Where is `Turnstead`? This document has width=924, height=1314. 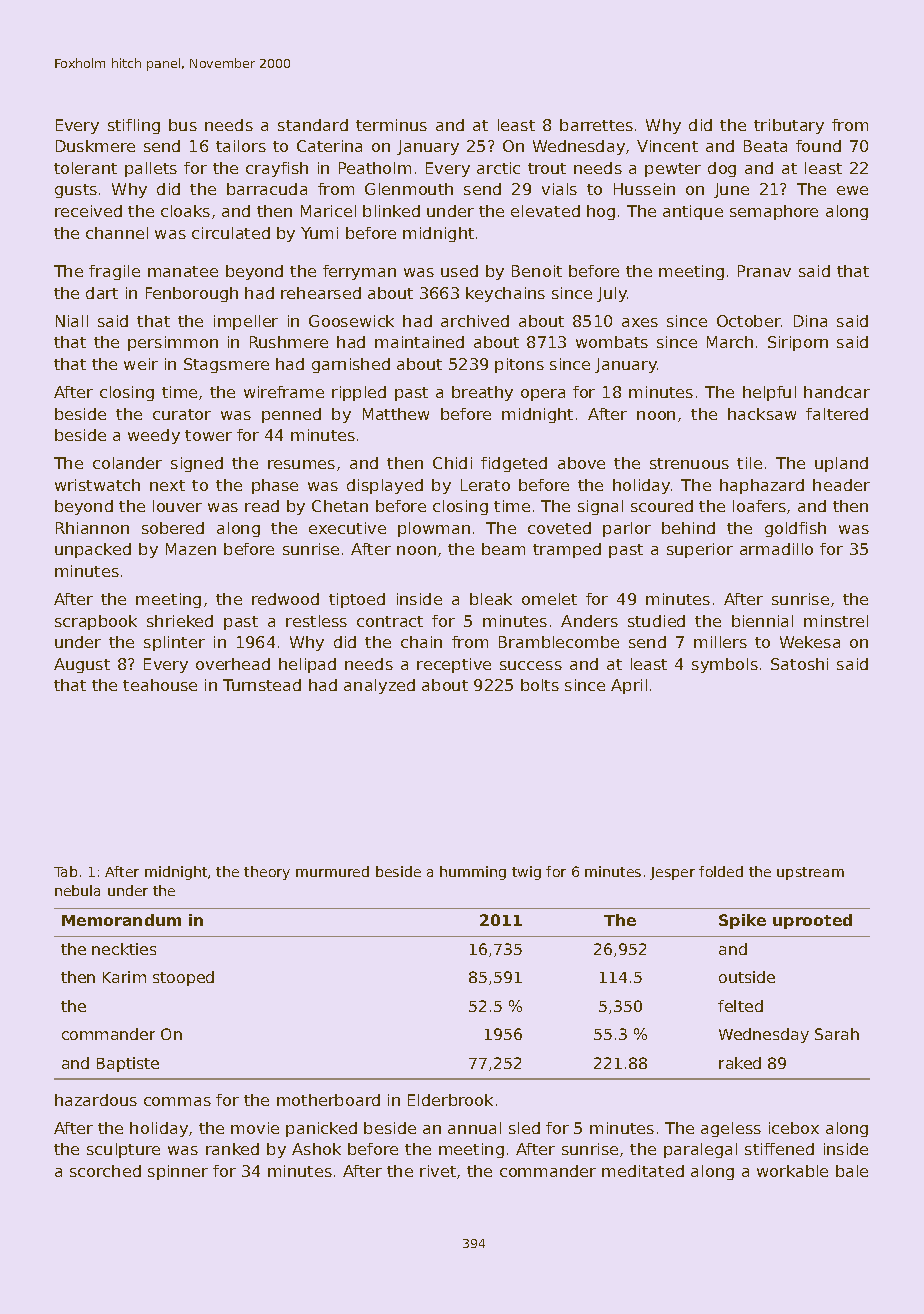
Turnstead is located at coordinates (262, 685).
